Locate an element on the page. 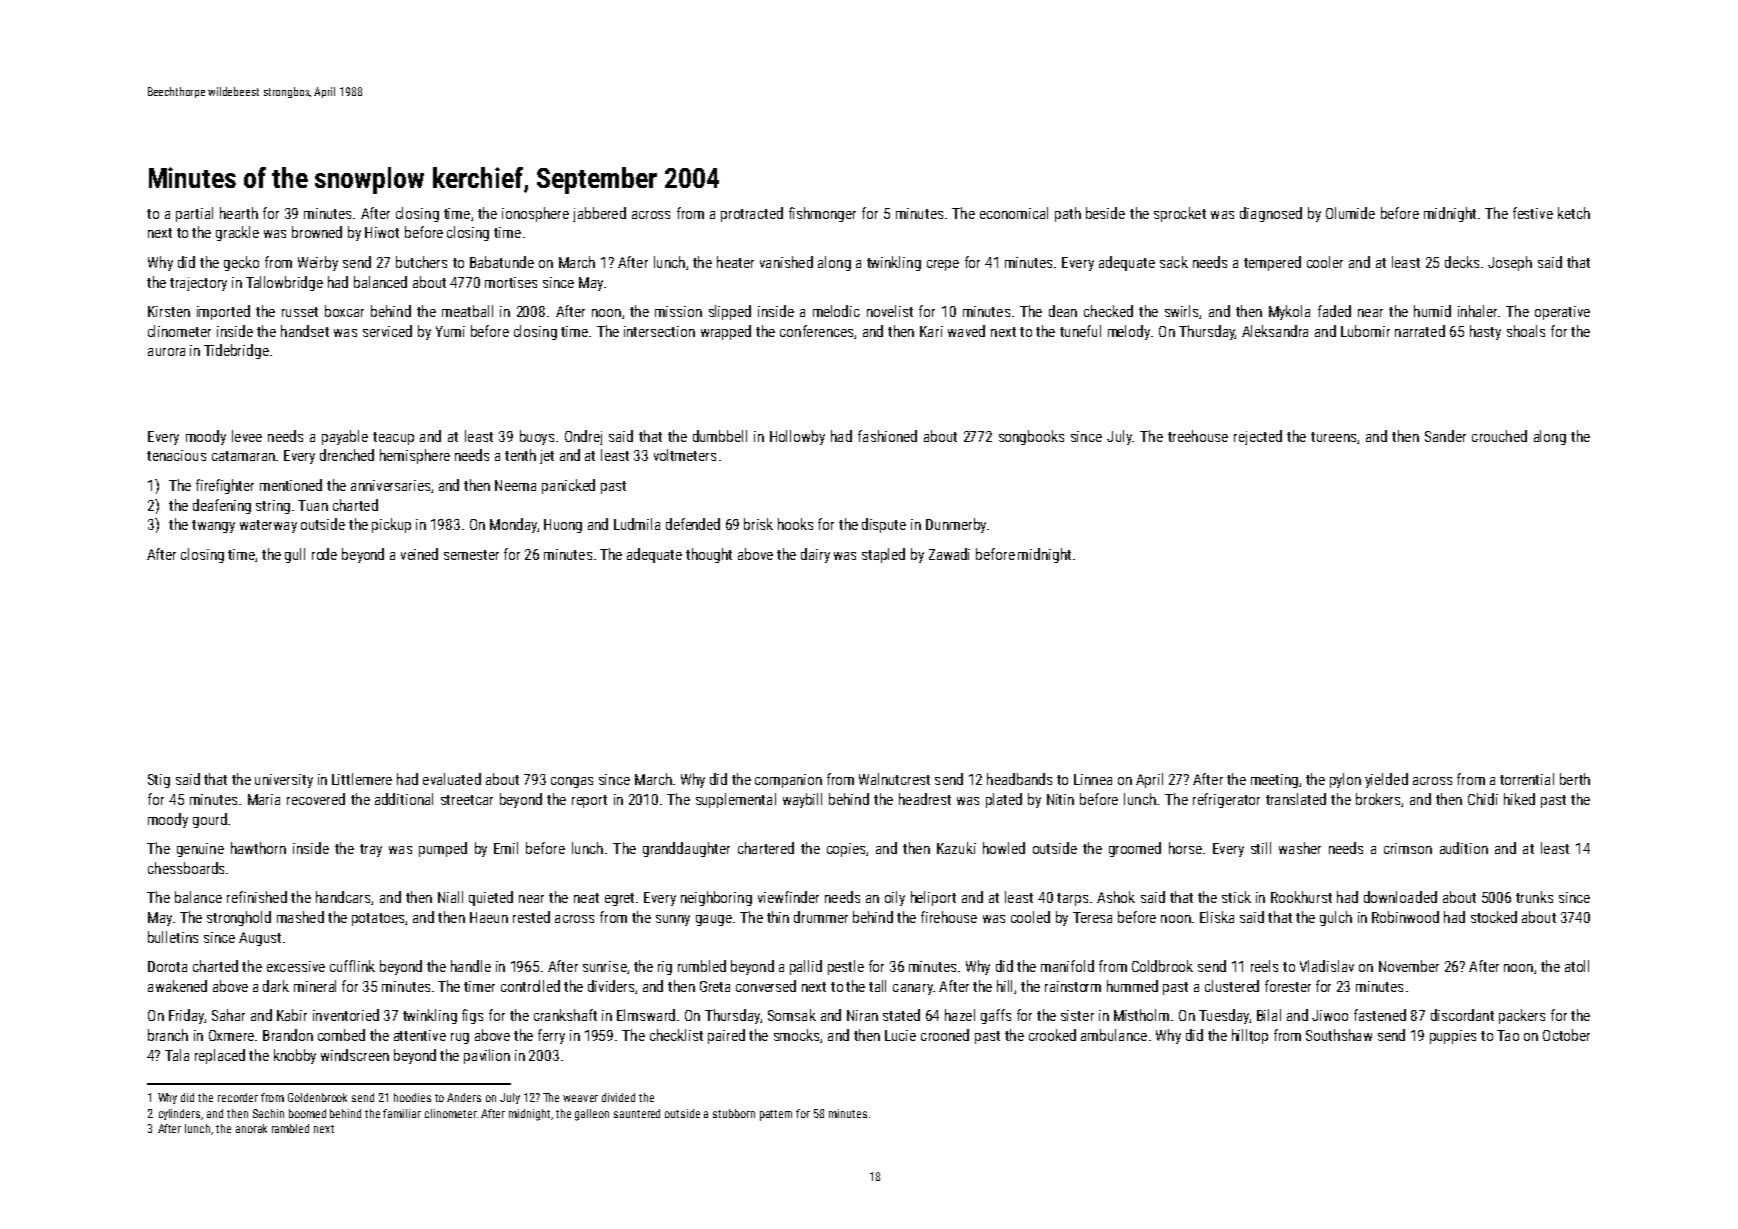 The image size is (1738, 1229). Olumide is located at coordinates (1350, 213).
